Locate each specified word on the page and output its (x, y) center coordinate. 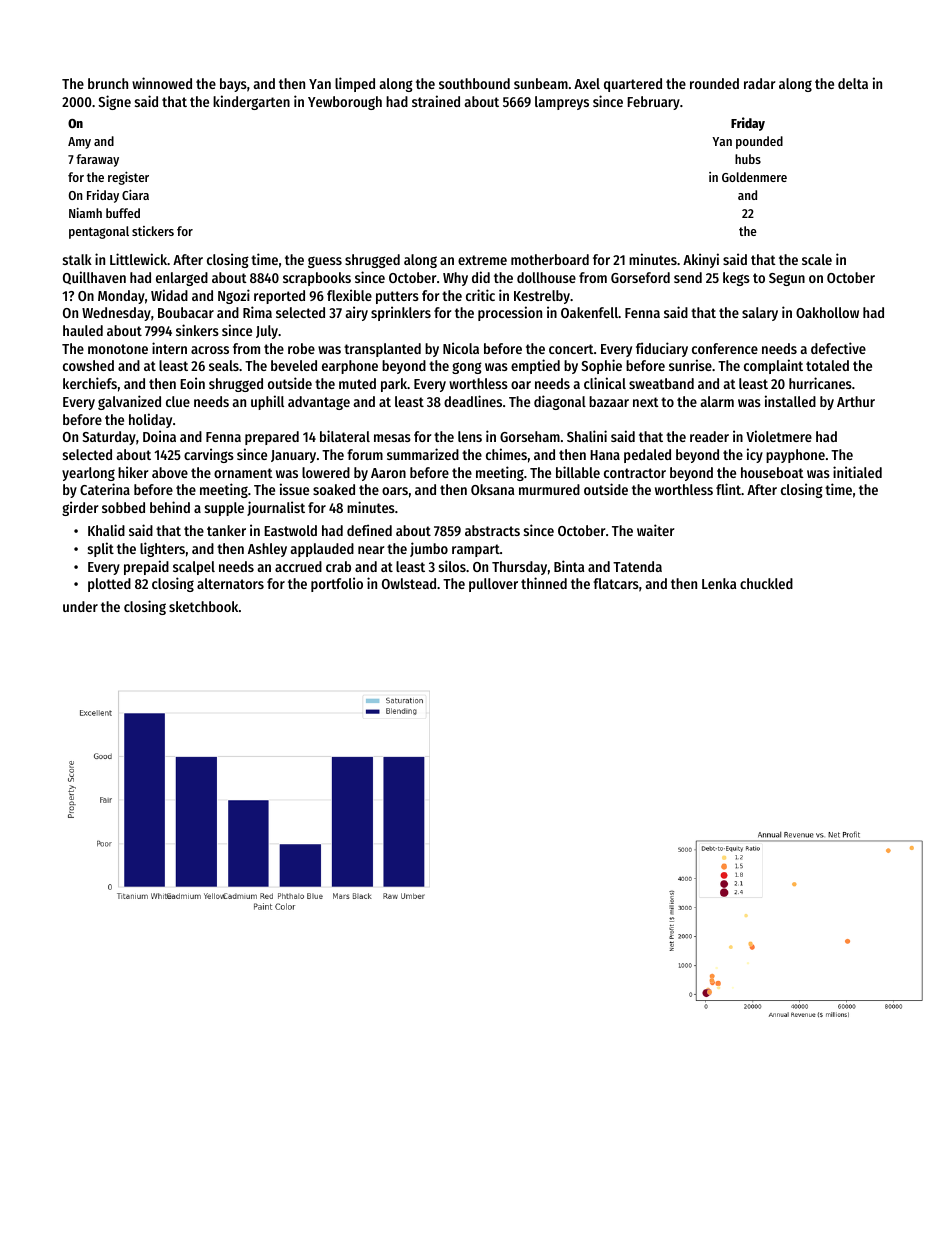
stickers (153, 231)
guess (325, 262)
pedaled (647, 456)
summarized (423, 454)
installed (790, 401)
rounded (714, 83)
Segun (787, 279)
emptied (535, 366)
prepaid (146, 567)
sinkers (197, 330)
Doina (159, 436)
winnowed (162, 83)
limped (355, 84)
